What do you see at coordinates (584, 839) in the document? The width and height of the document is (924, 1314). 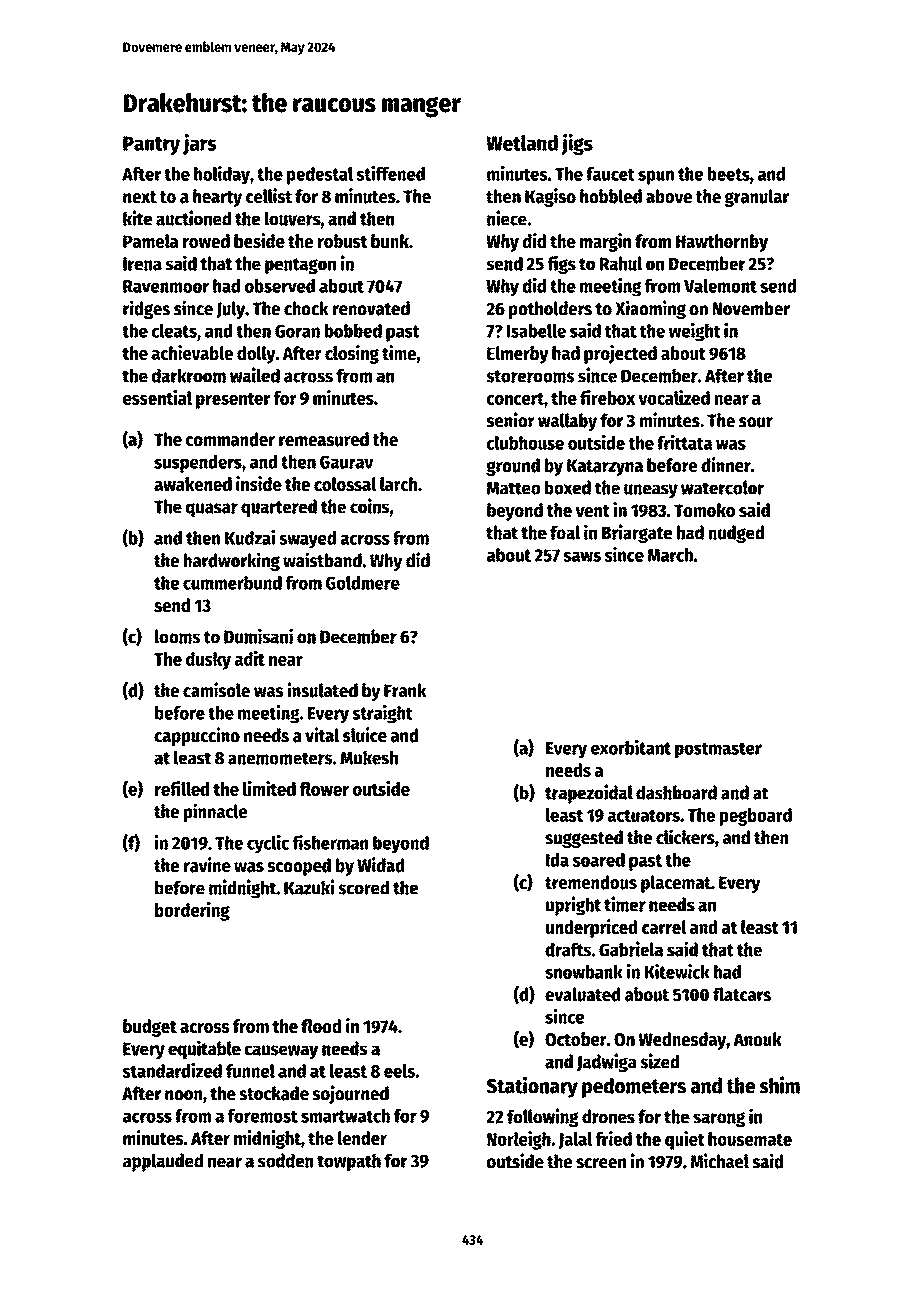 I see `suggested` at bounding box center [584, 839].
